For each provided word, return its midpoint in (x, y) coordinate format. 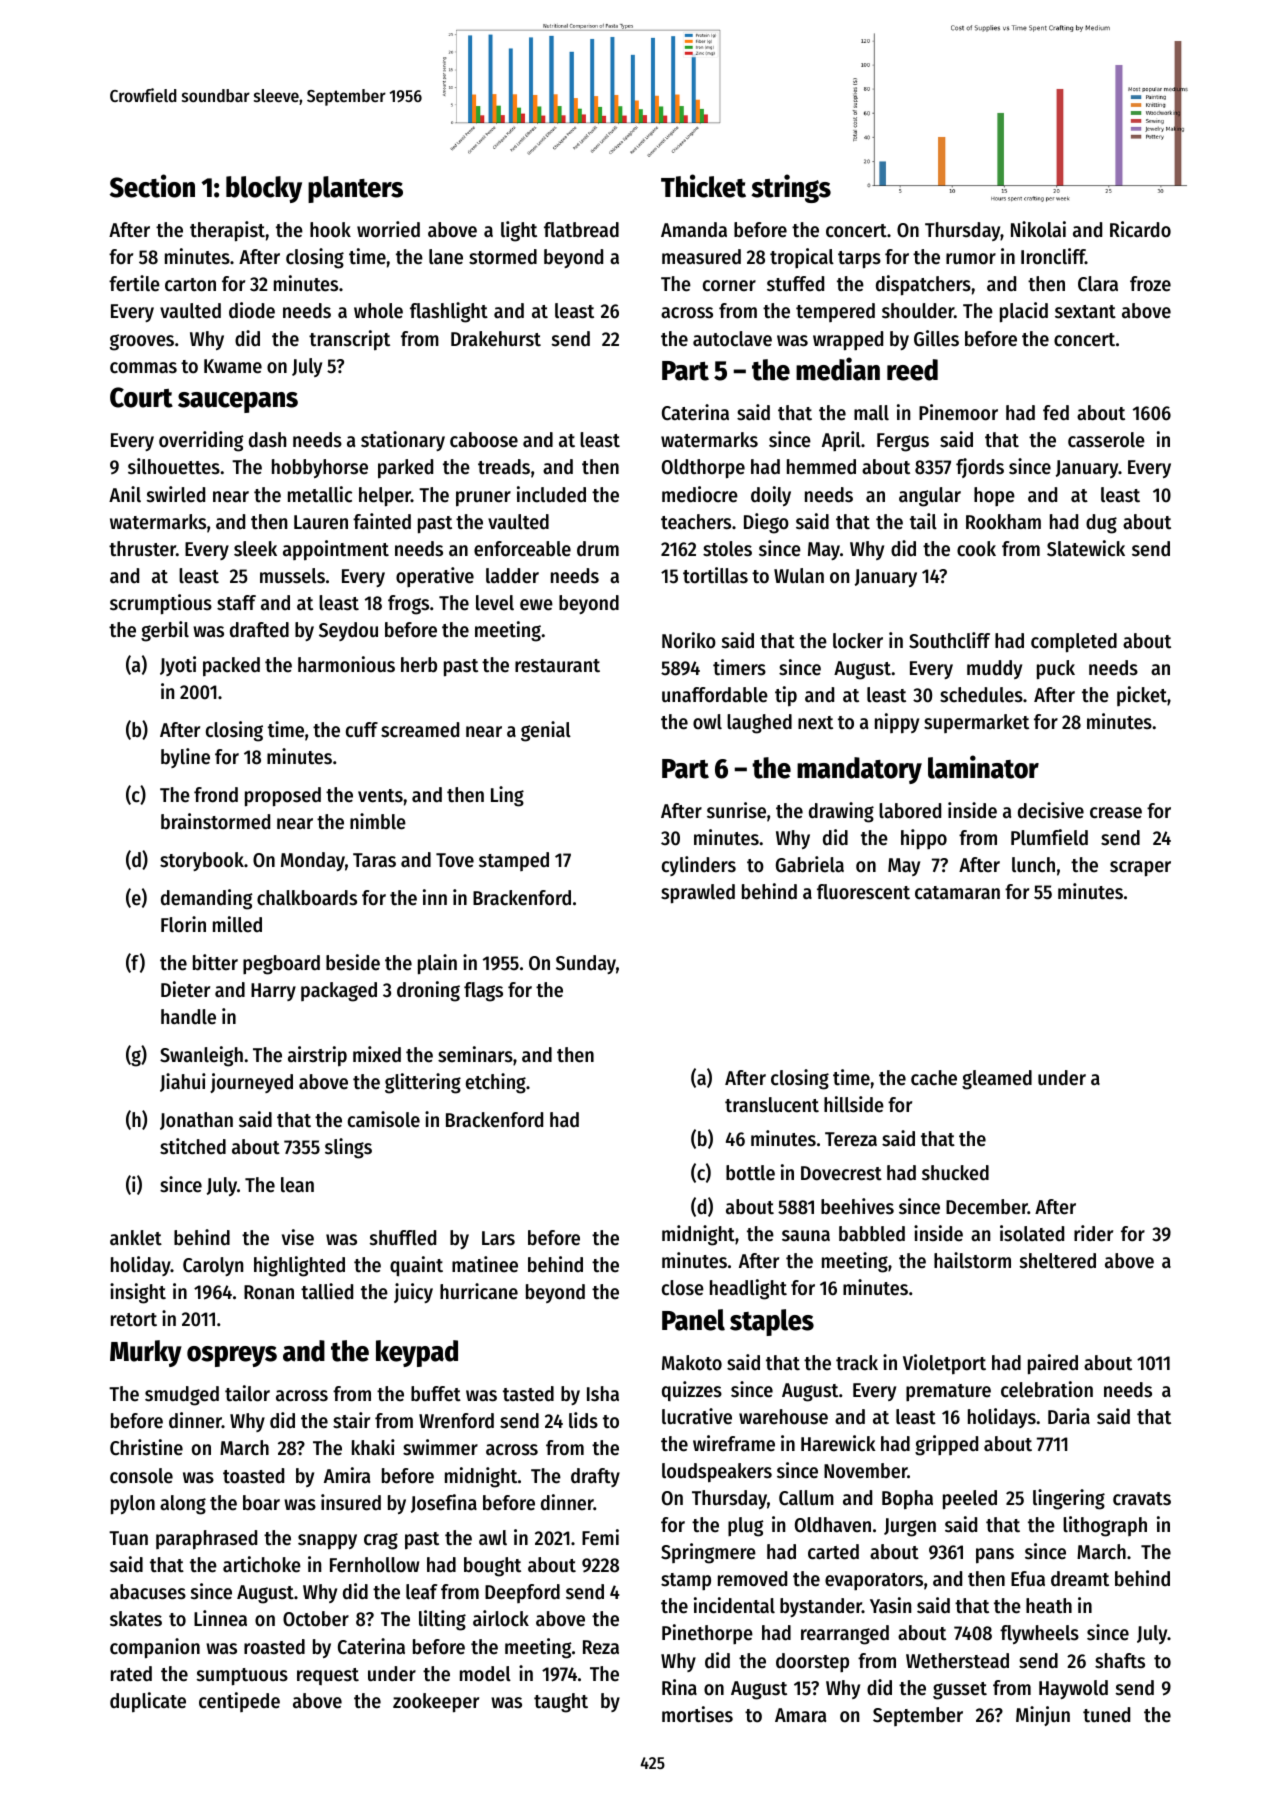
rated (131, 1674)
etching (496, 1083)
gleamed (997, 1080)
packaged (339, 992)
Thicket (703, 186)
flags (483, 992)
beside (353, 962)
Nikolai (1038, 229)
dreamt (1080, 1579)
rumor (971, 259)
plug (746, 1527)
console (141, 1476)
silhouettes (174, 466)
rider (1093, 1233)
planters (355, 189)
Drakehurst (496, 339)
